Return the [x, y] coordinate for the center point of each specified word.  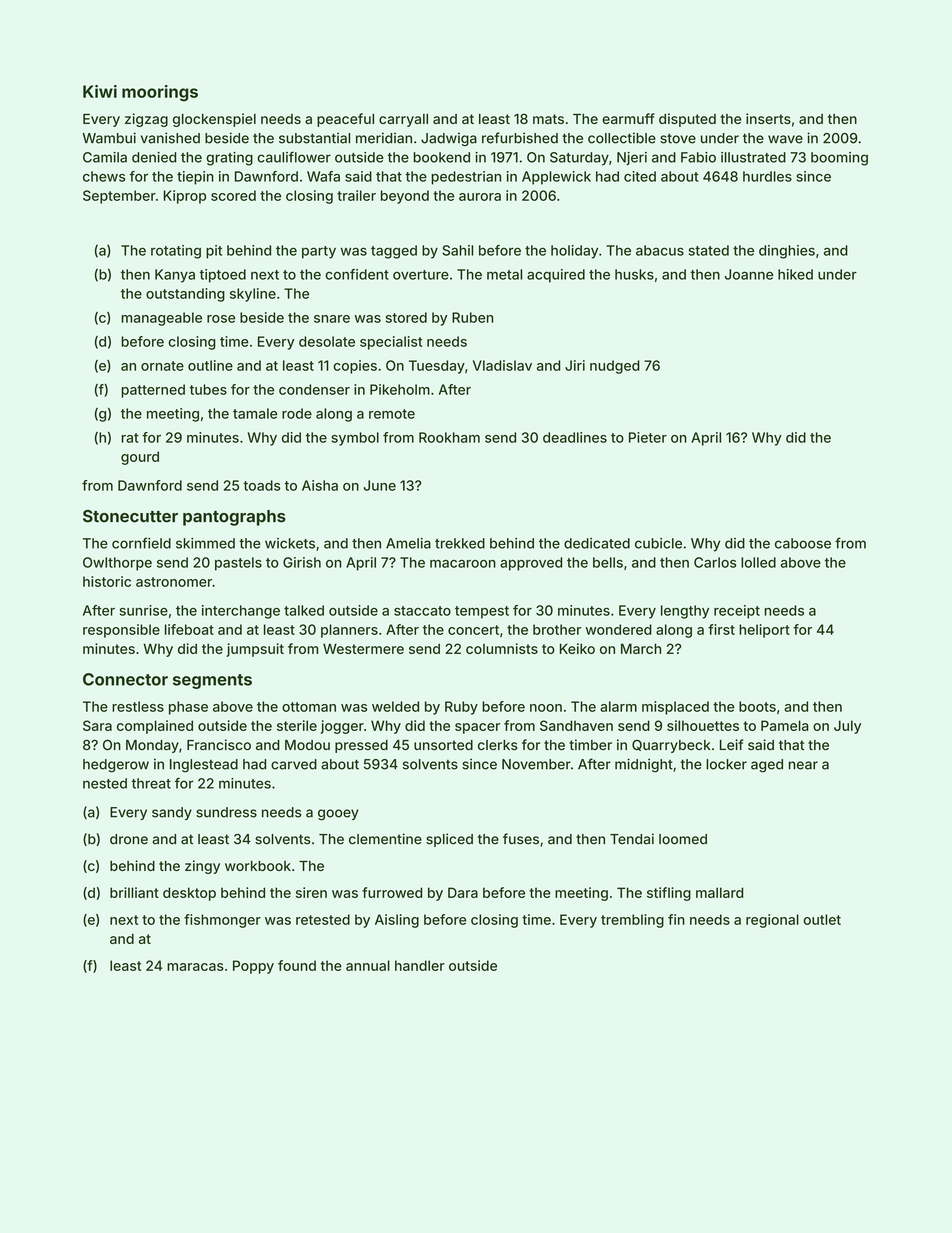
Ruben [472, 317]
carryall [403, 120]
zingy [202, 867]
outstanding [185, 295]
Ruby [461, 708]
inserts [768, 118]
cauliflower [294, 157]
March [641, 648]
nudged [615, 367]
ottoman [309, 707]
